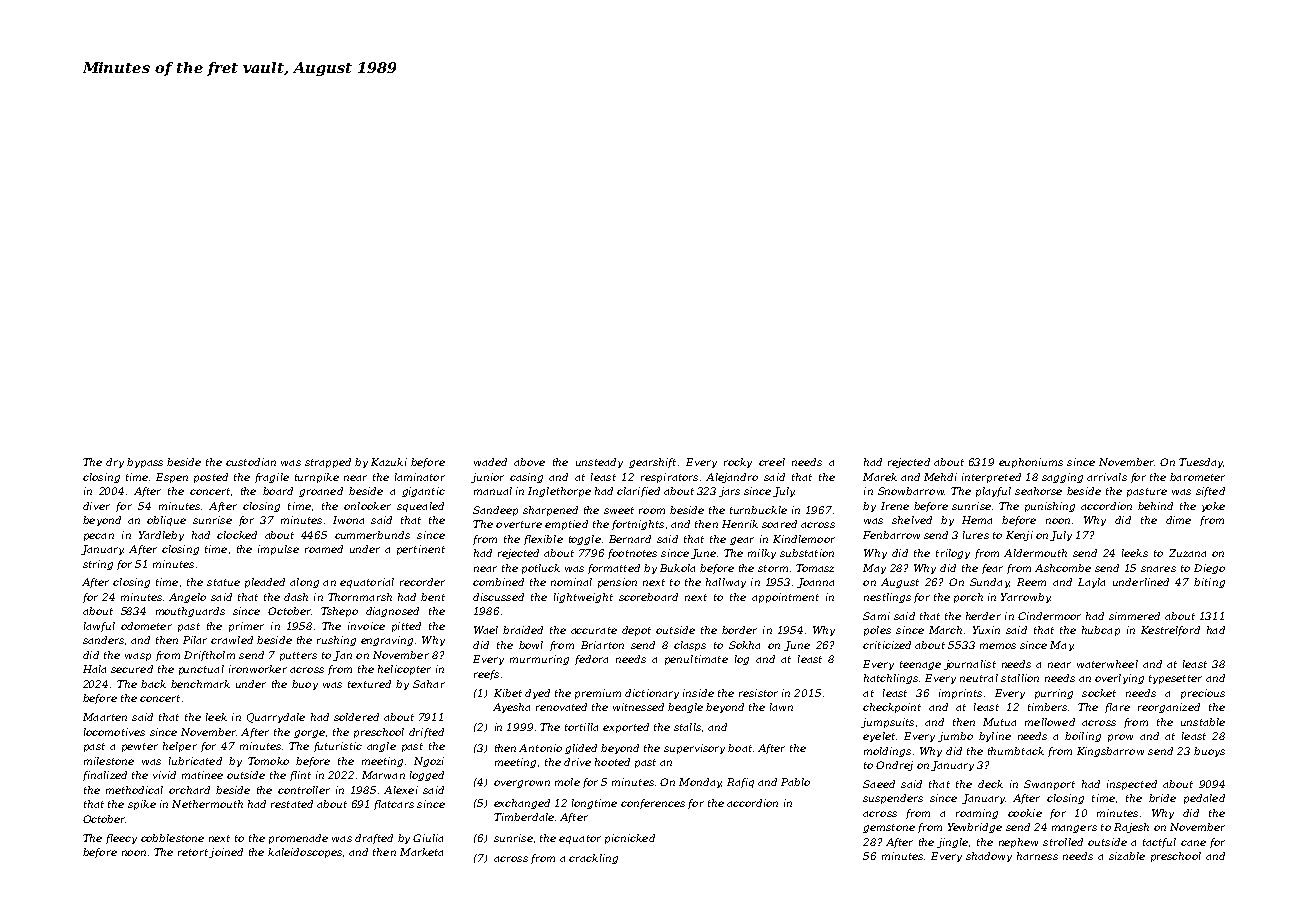 This page has width=1308, height=924. I want to click on wasp, so click(138, 657).
